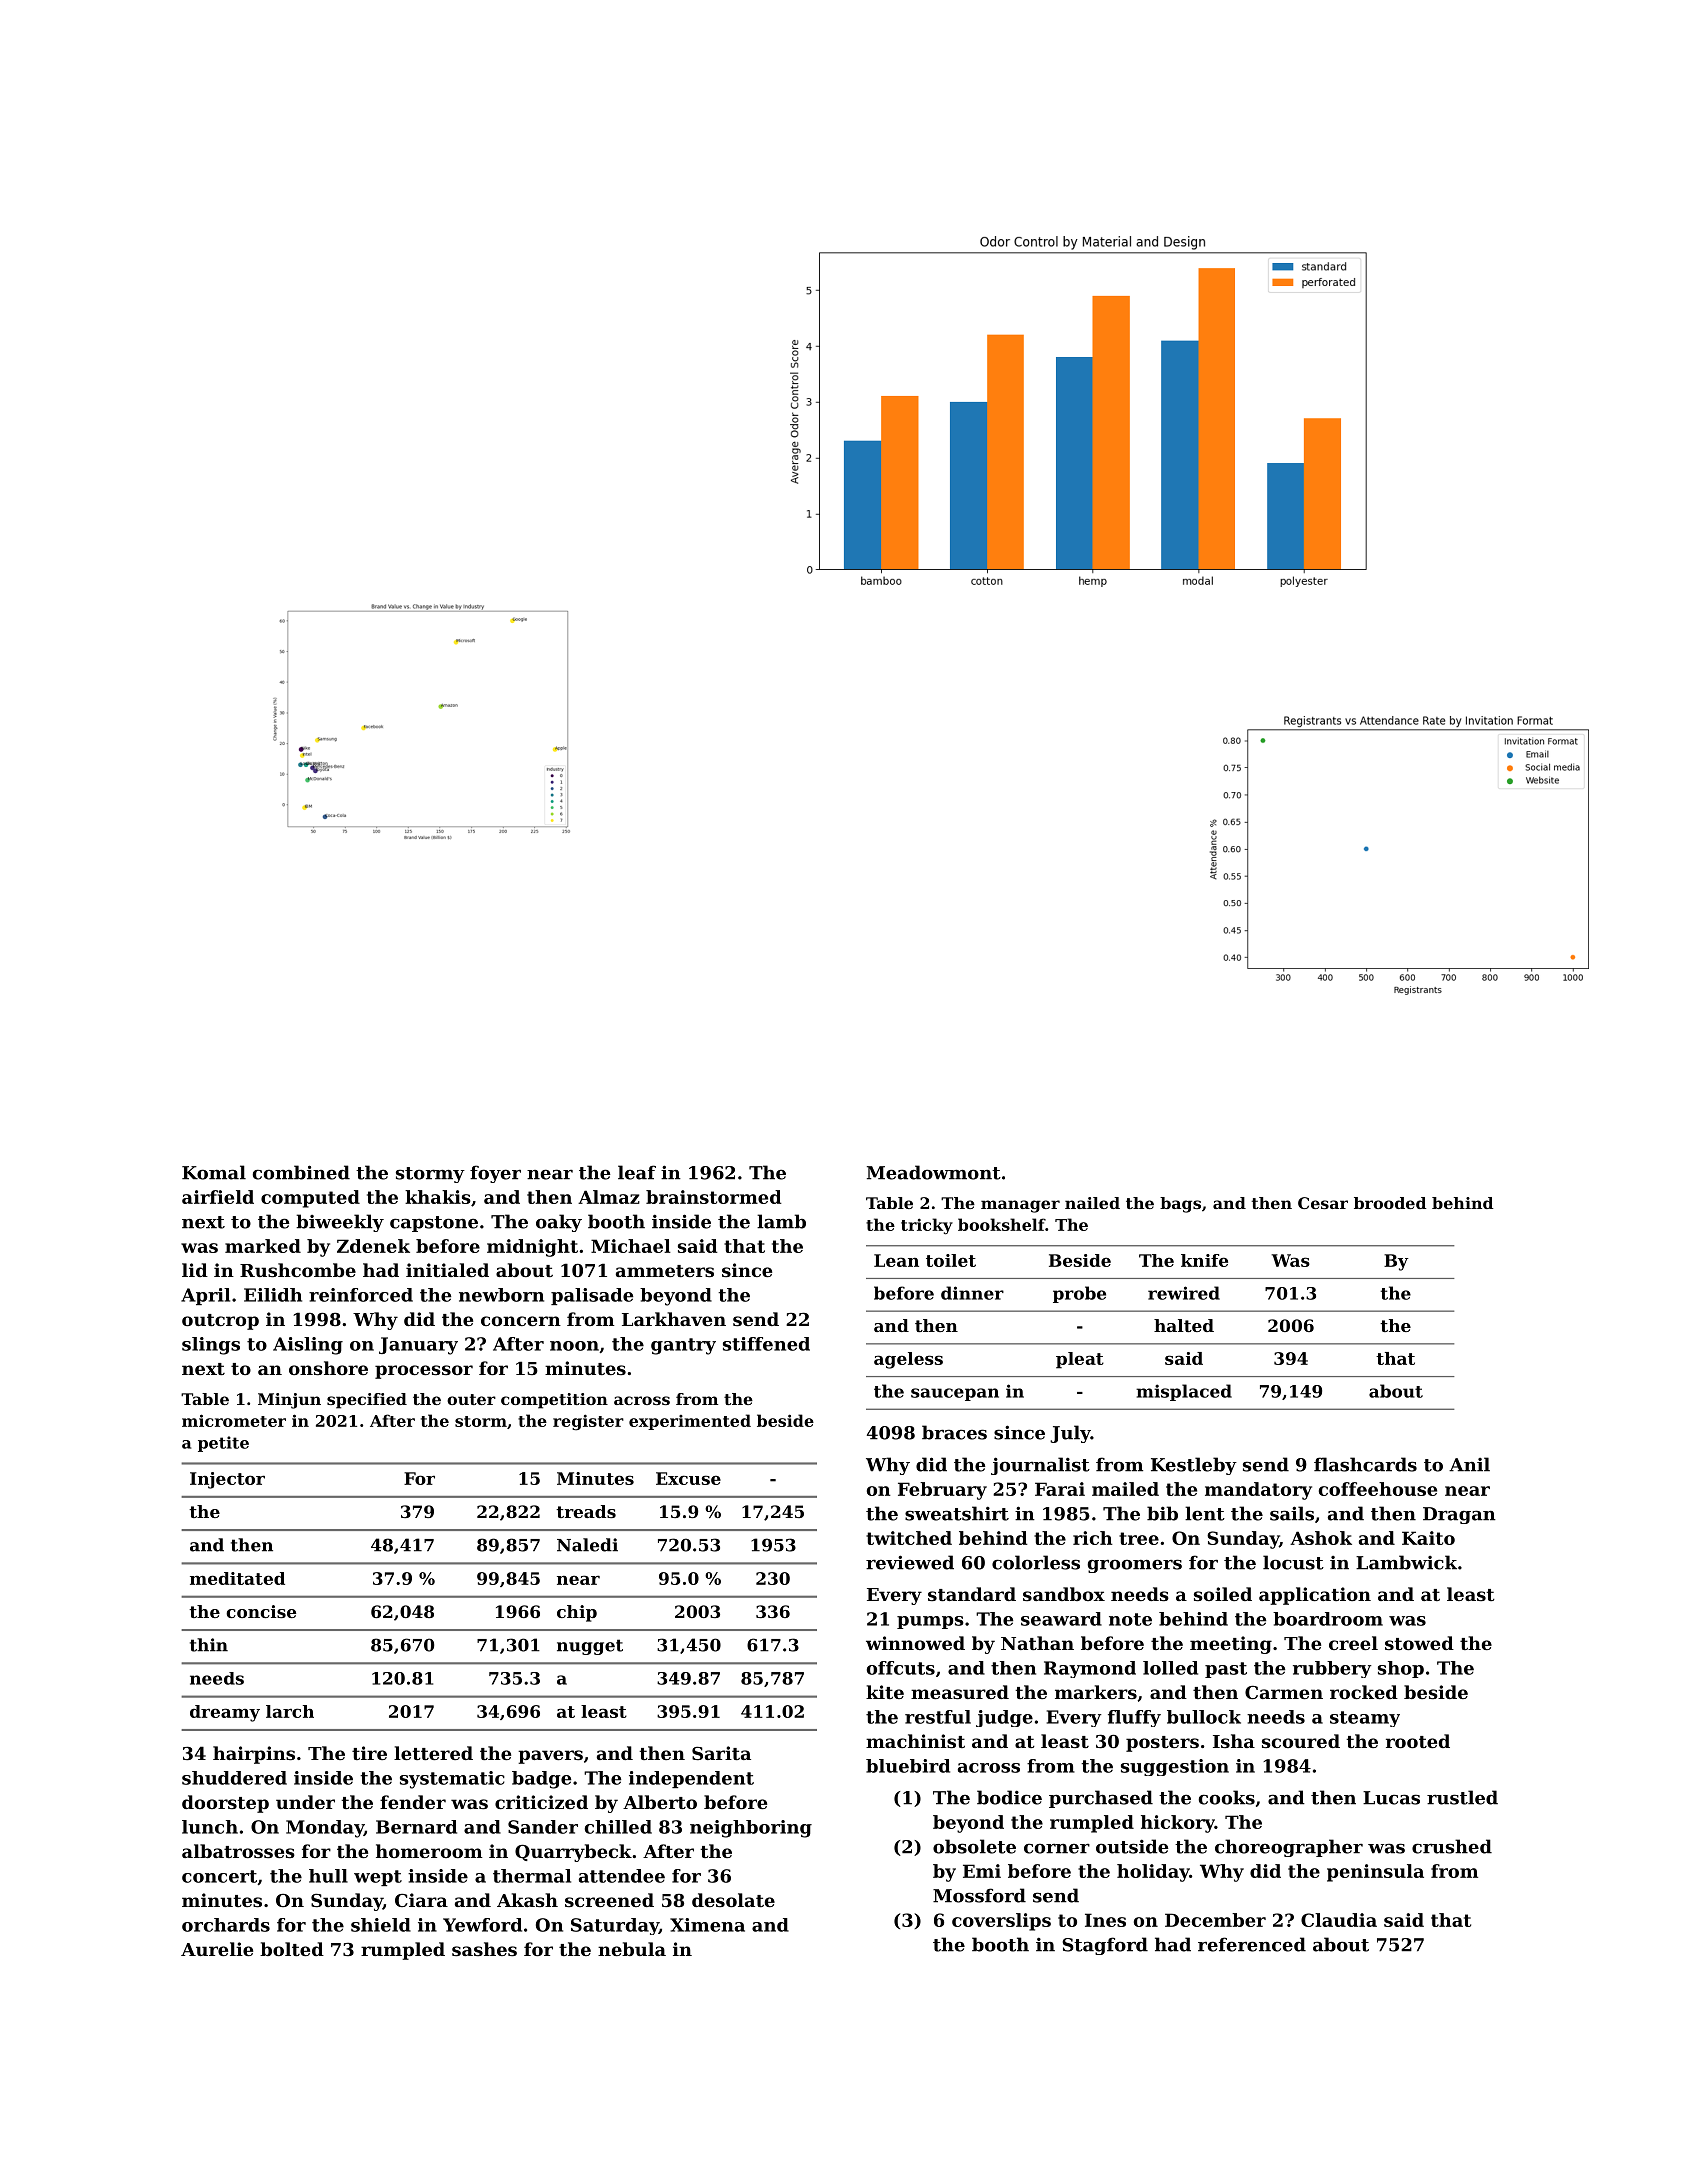 This screenshot has height=2178, width=1683. What do you see at coordinates (495, 1174) in the screenshot?
I see `foyer` at bounding box center [495, 1174].
